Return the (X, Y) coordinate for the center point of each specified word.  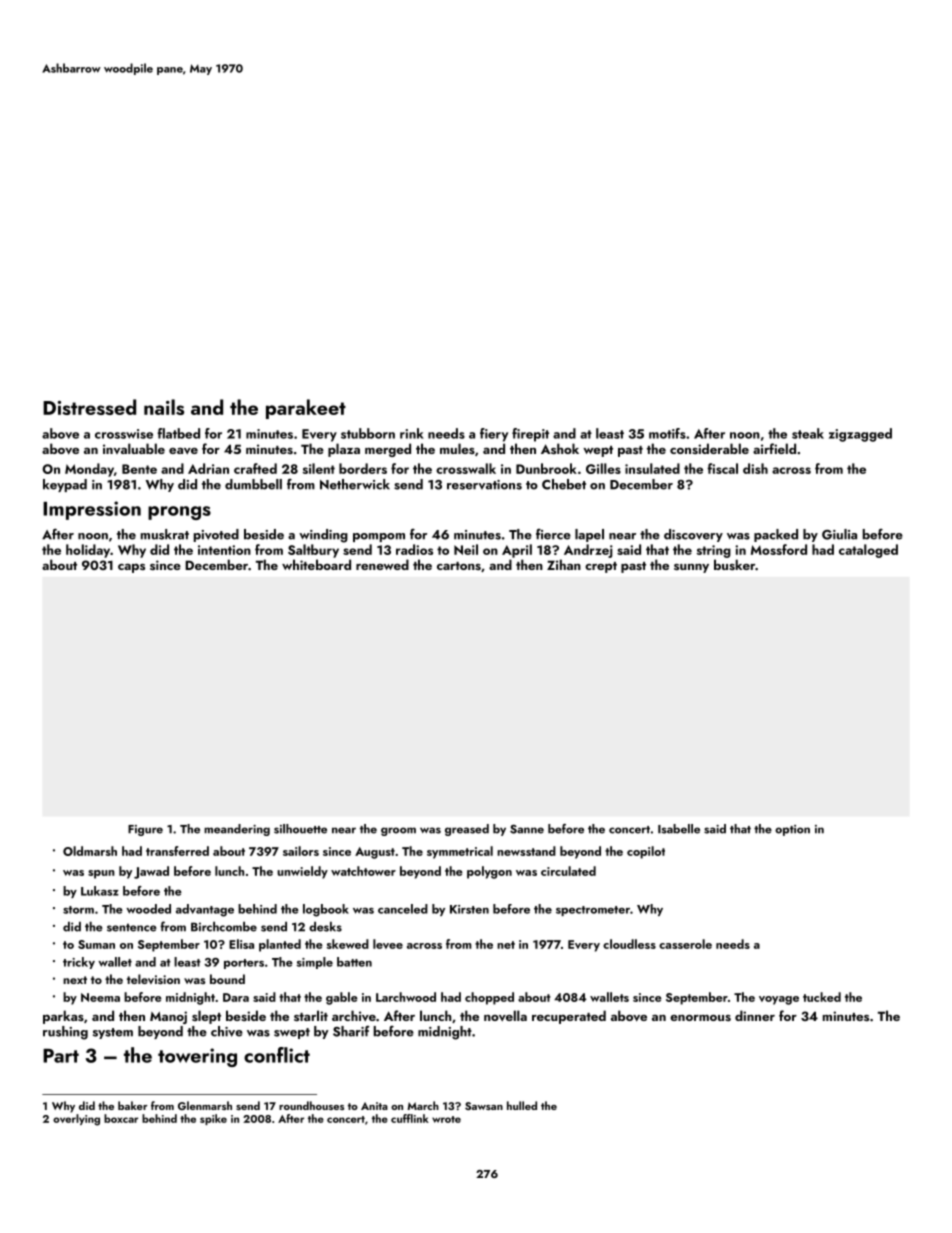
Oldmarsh (90, 851)
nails (164, 407)
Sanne (527, 829)
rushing (65, 1033)
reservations (484, 485)
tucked (822, 997)
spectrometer (593, 911)
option (792, 830)
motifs (667, 433)
